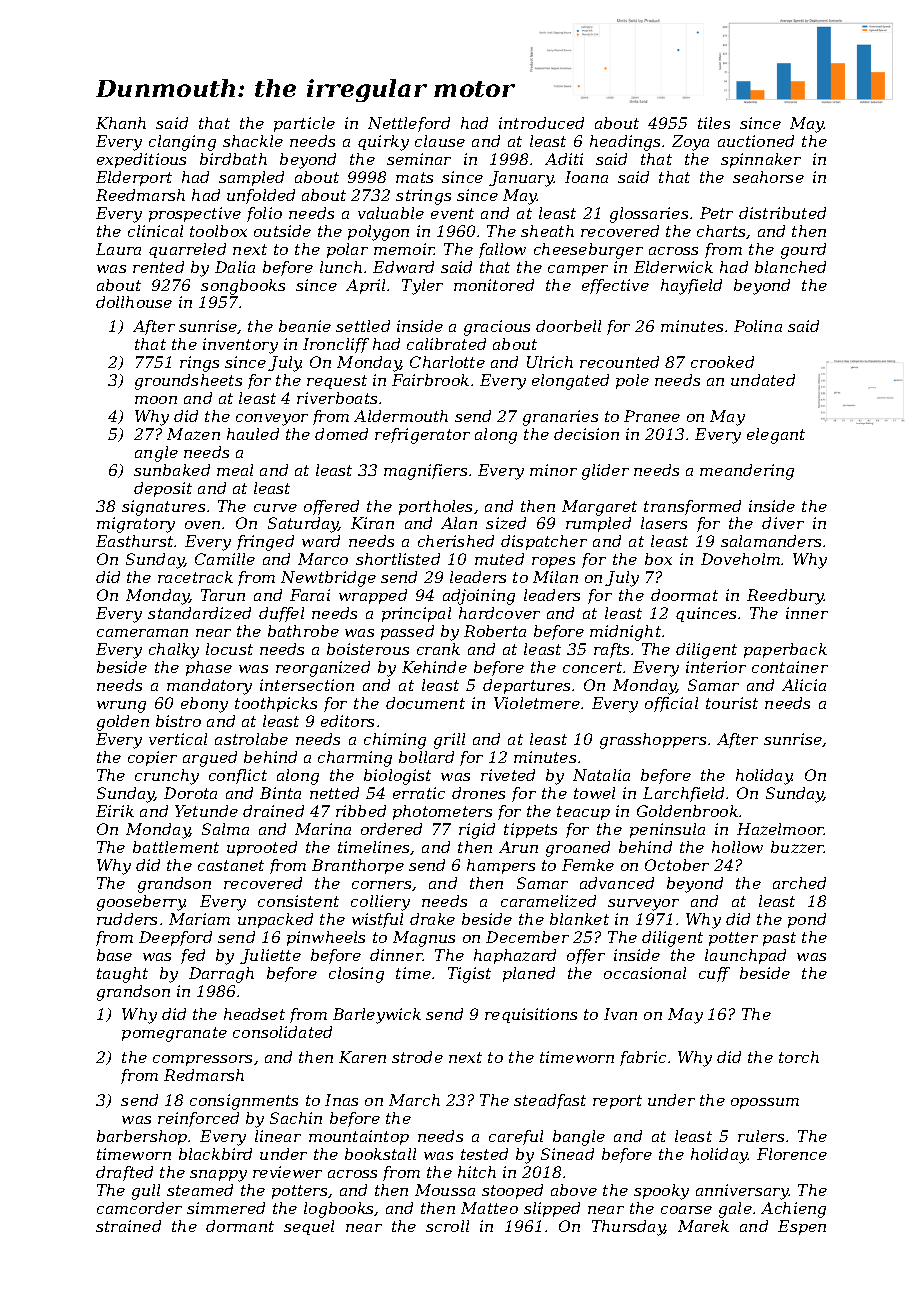  What do you see at coordinates (793, 1210) in the screenshot?
I see `Achieng` at bounding box center [793, 1210].
